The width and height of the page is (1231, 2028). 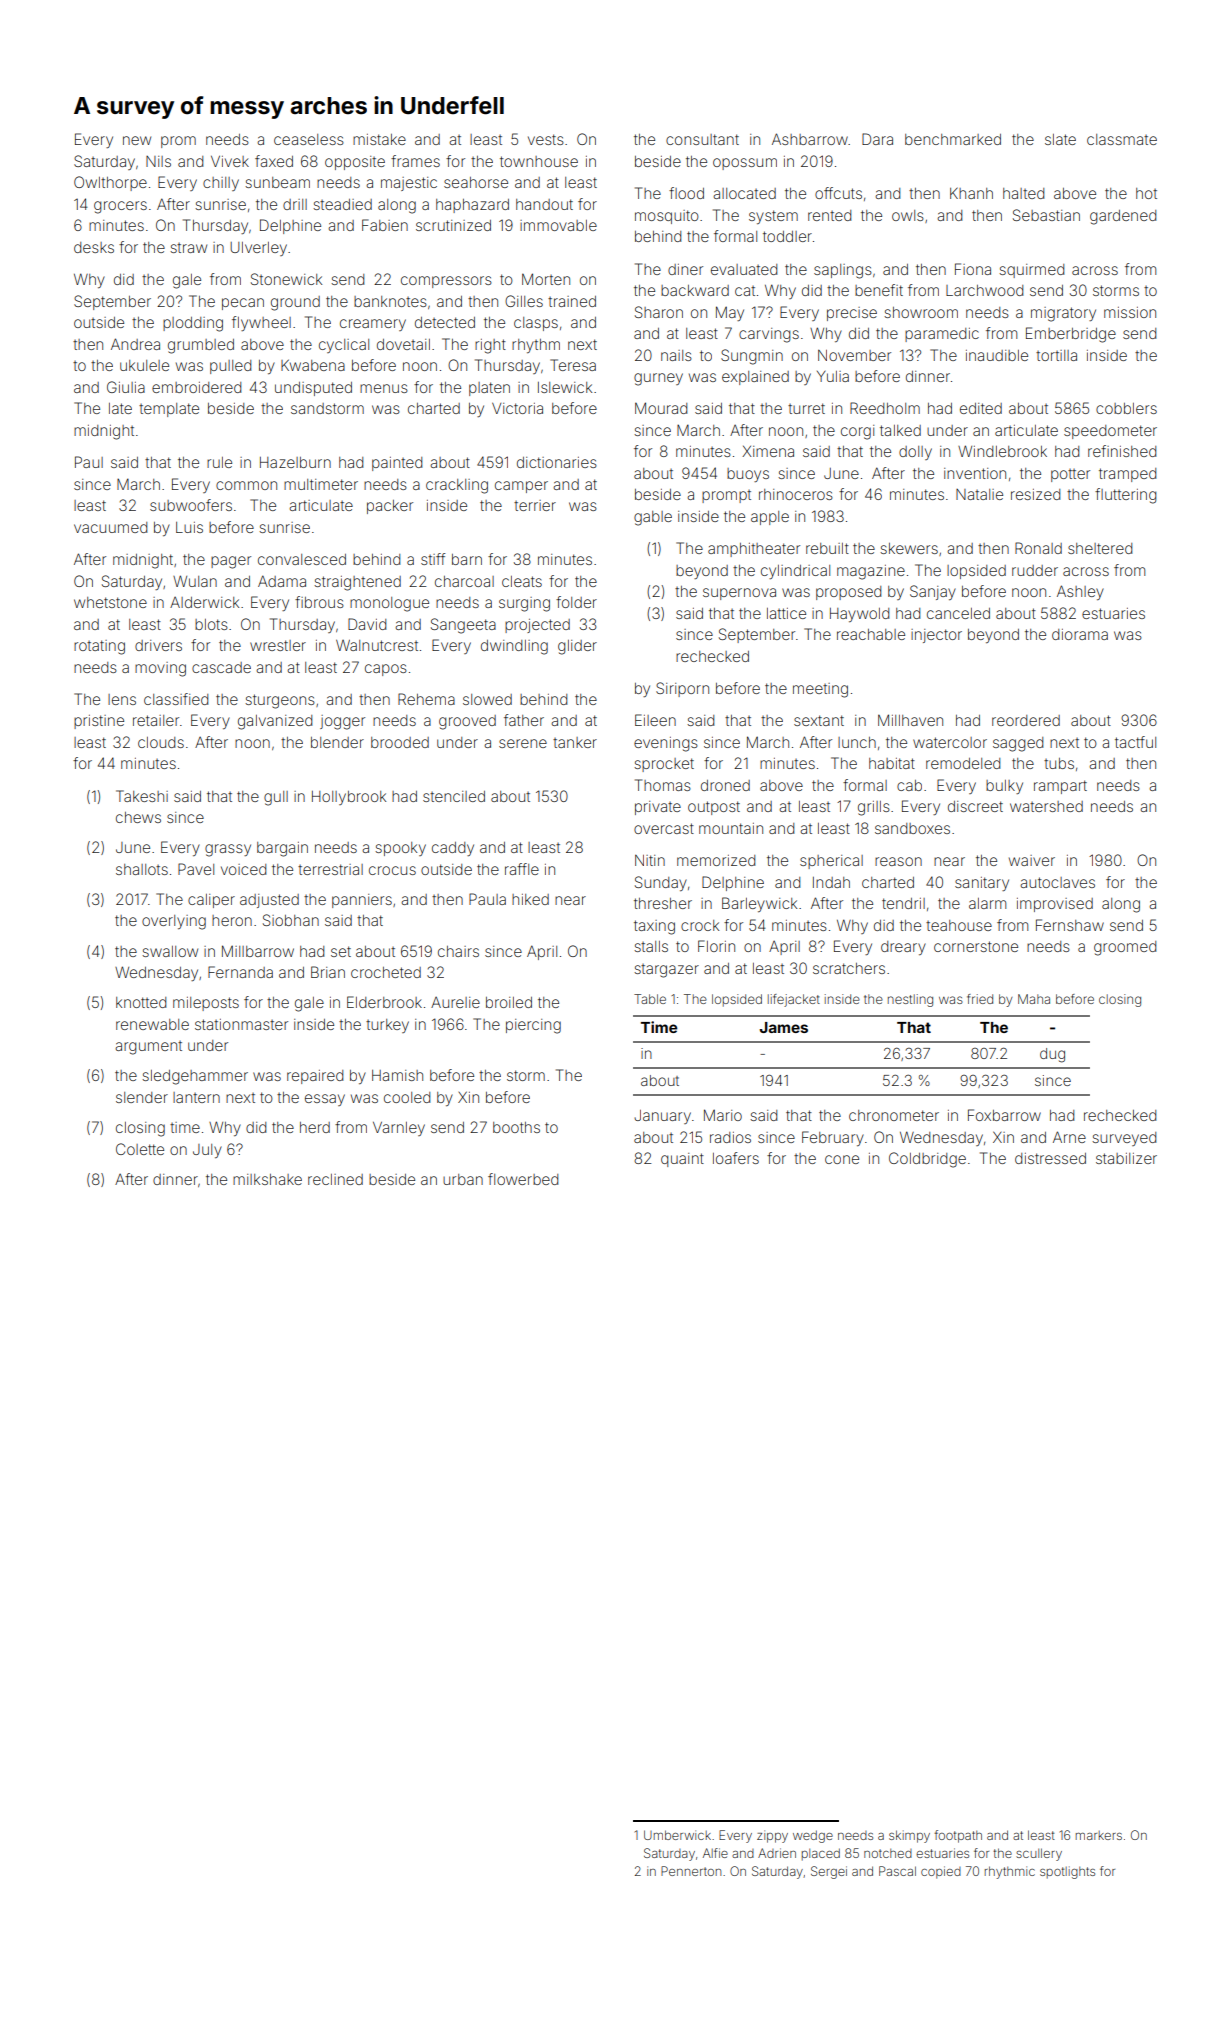 What do you see at coordinates (754, 550) in the page?
I see `amphitheater` at bounding box center [754, 550].
